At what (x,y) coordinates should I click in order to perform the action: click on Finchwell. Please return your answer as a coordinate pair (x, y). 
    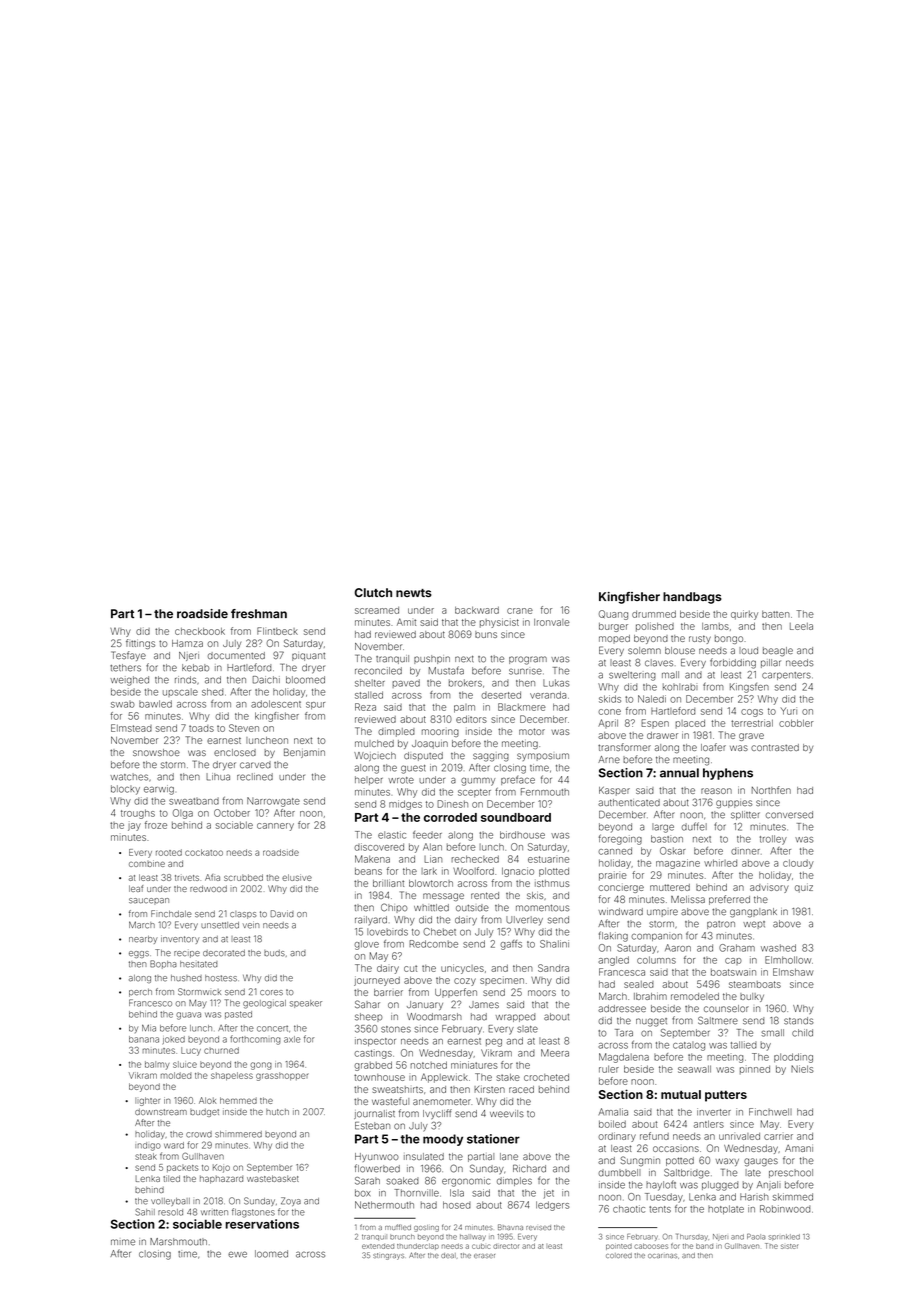
    Looking at the image, I should click on (770, 1112).
